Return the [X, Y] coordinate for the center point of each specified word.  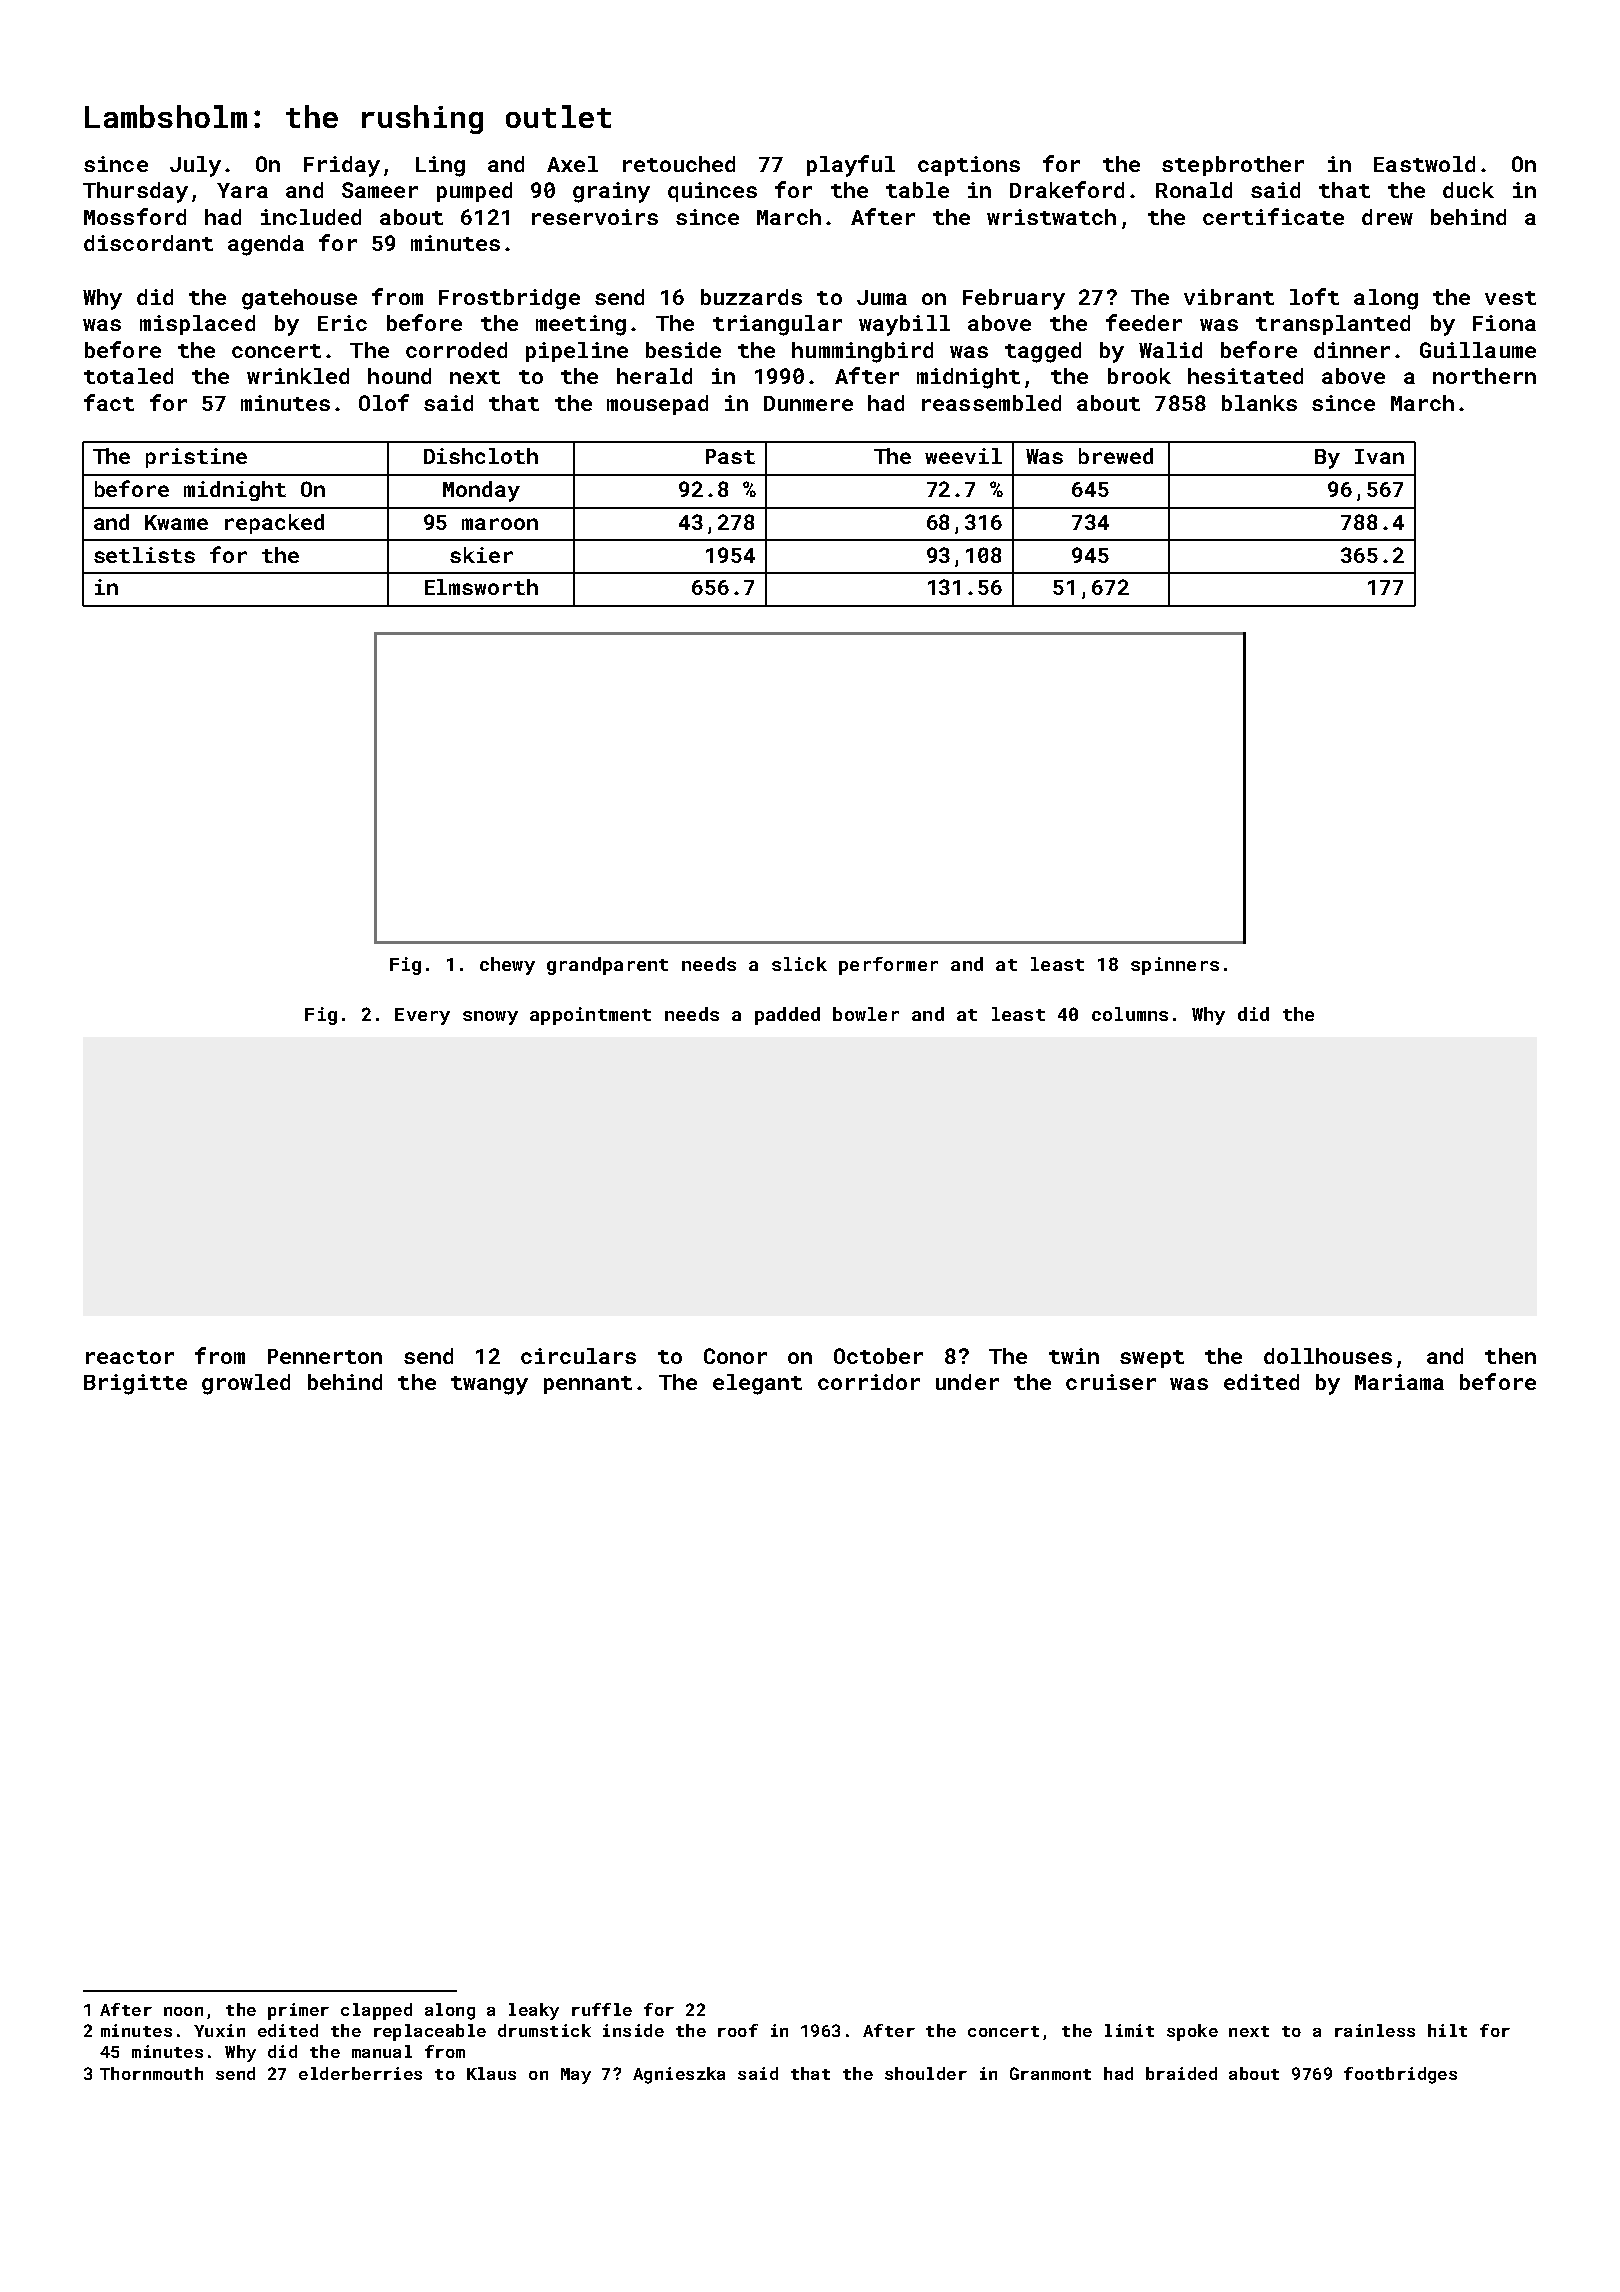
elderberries [360, 2073]
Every [422, 1016]
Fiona [1504, 323]
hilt [1447, 2030]
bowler [866, 1014]
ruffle [602, 2009]
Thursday [135, 192]
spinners [1175, 966]
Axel [572, 164]
